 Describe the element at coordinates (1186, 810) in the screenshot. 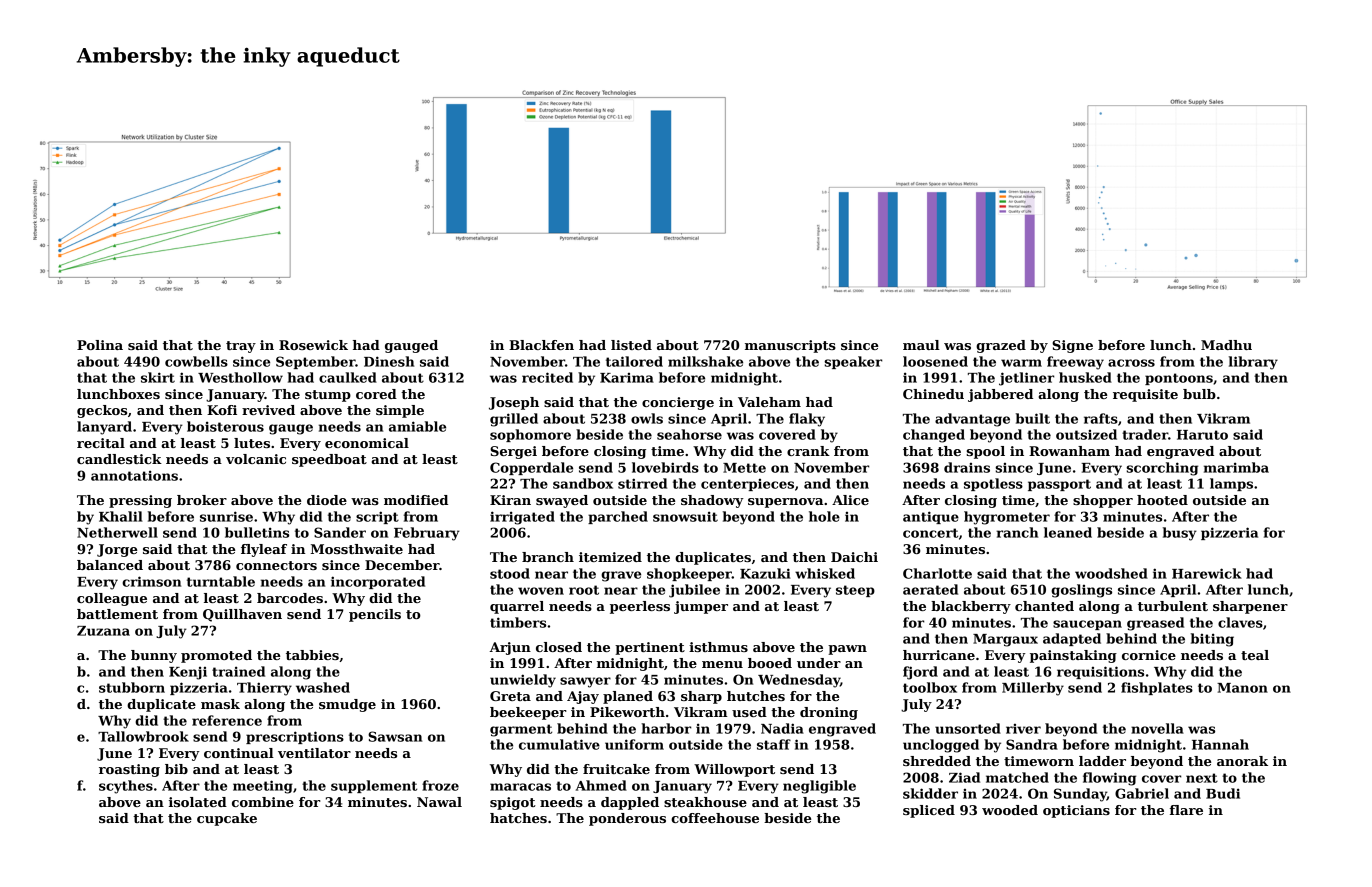

I see `flare` at that location.
